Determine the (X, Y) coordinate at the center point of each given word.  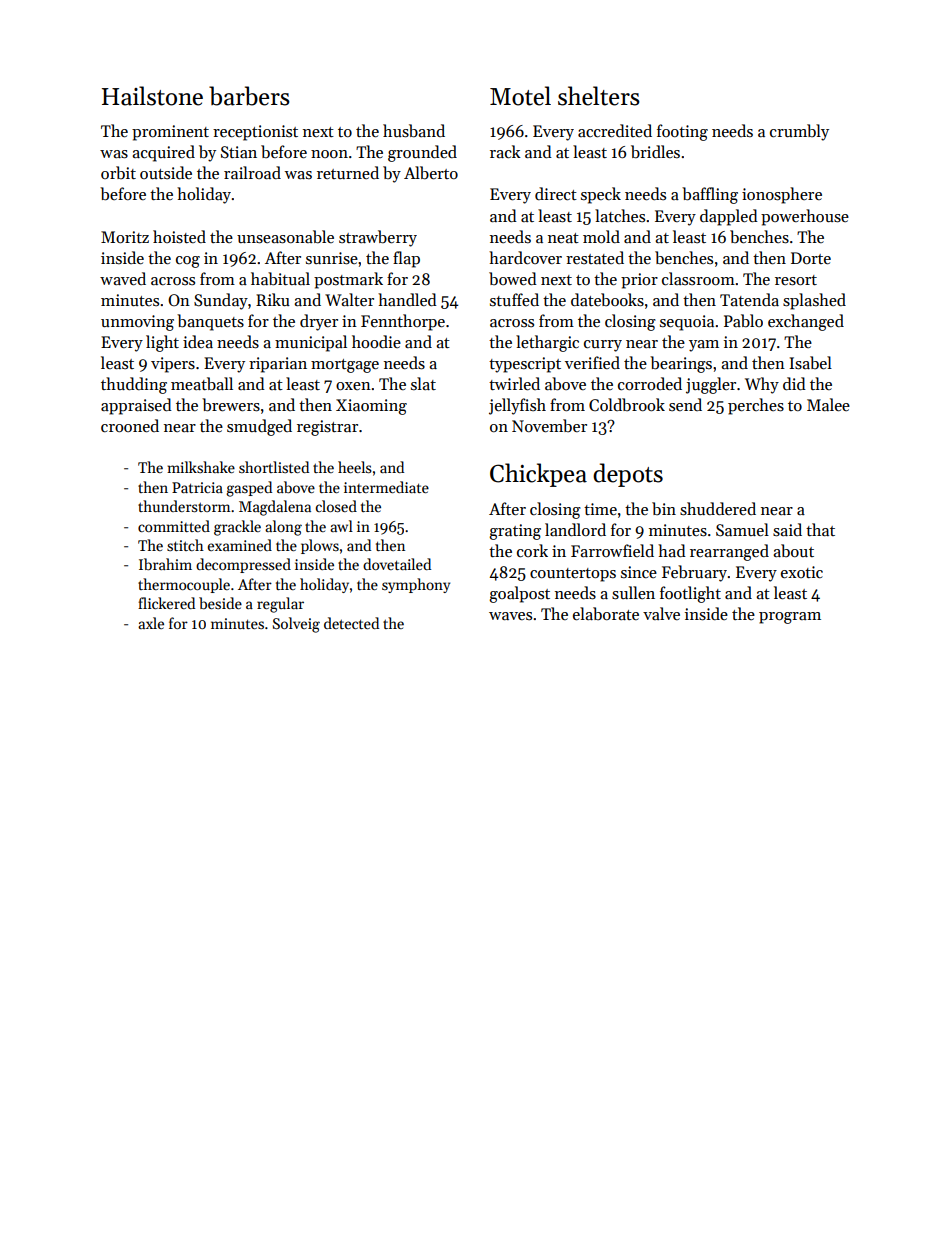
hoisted (179, 237)
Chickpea (538, 475)
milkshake (201, 467)
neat (563, 238)
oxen (353, 386)
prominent (170, 133)
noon (329, 154)
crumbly (799, 132)
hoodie (376, 341)
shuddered (718, 509)
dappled (729, 217)
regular (280, 605)
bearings (681, 364)
